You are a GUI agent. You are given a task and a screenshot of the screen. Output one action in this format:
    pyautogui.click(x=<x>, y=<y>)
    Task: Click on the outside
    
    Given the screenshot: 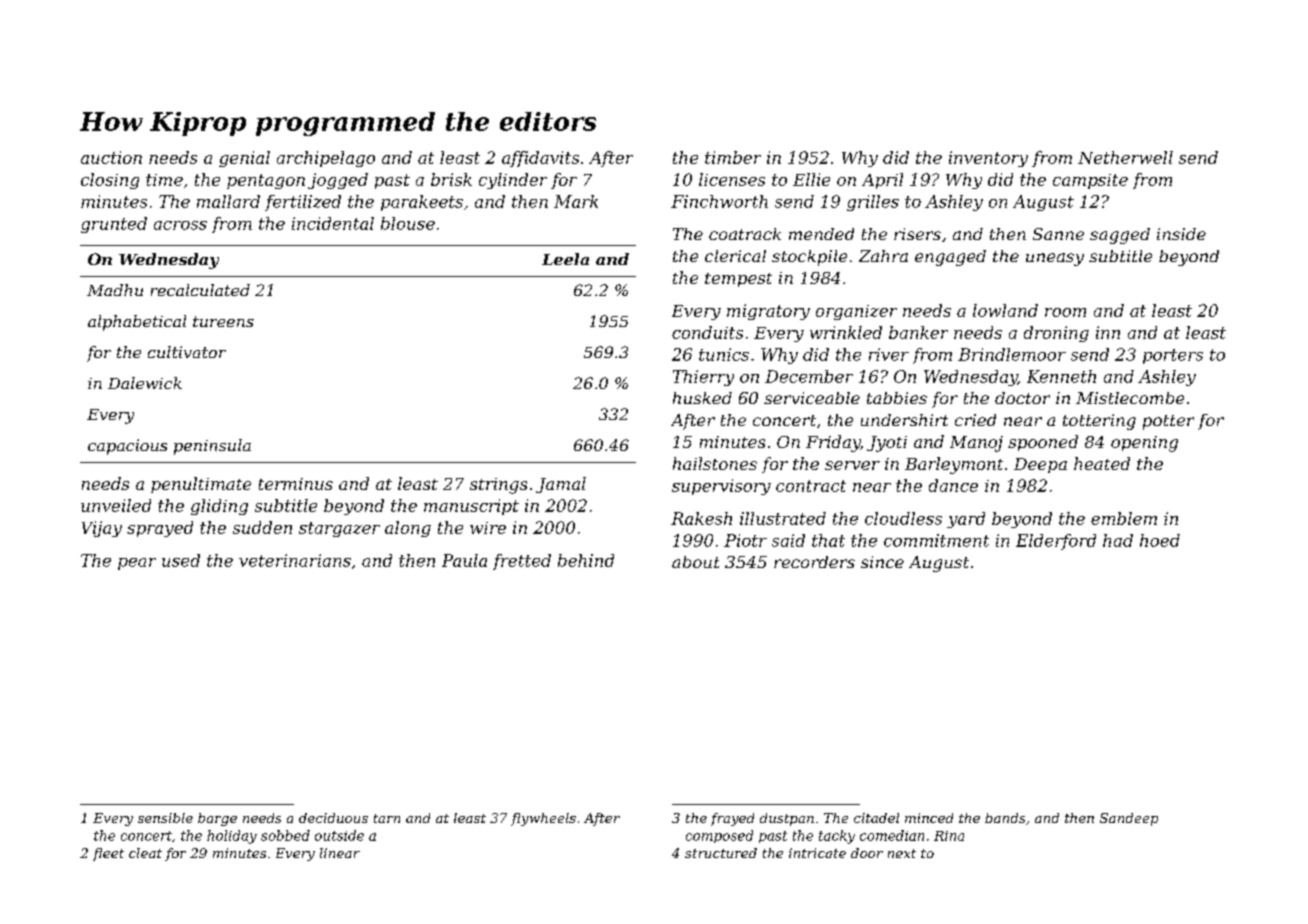 What is the action you would take?
    pyautogui.click(x=339, y=835)
